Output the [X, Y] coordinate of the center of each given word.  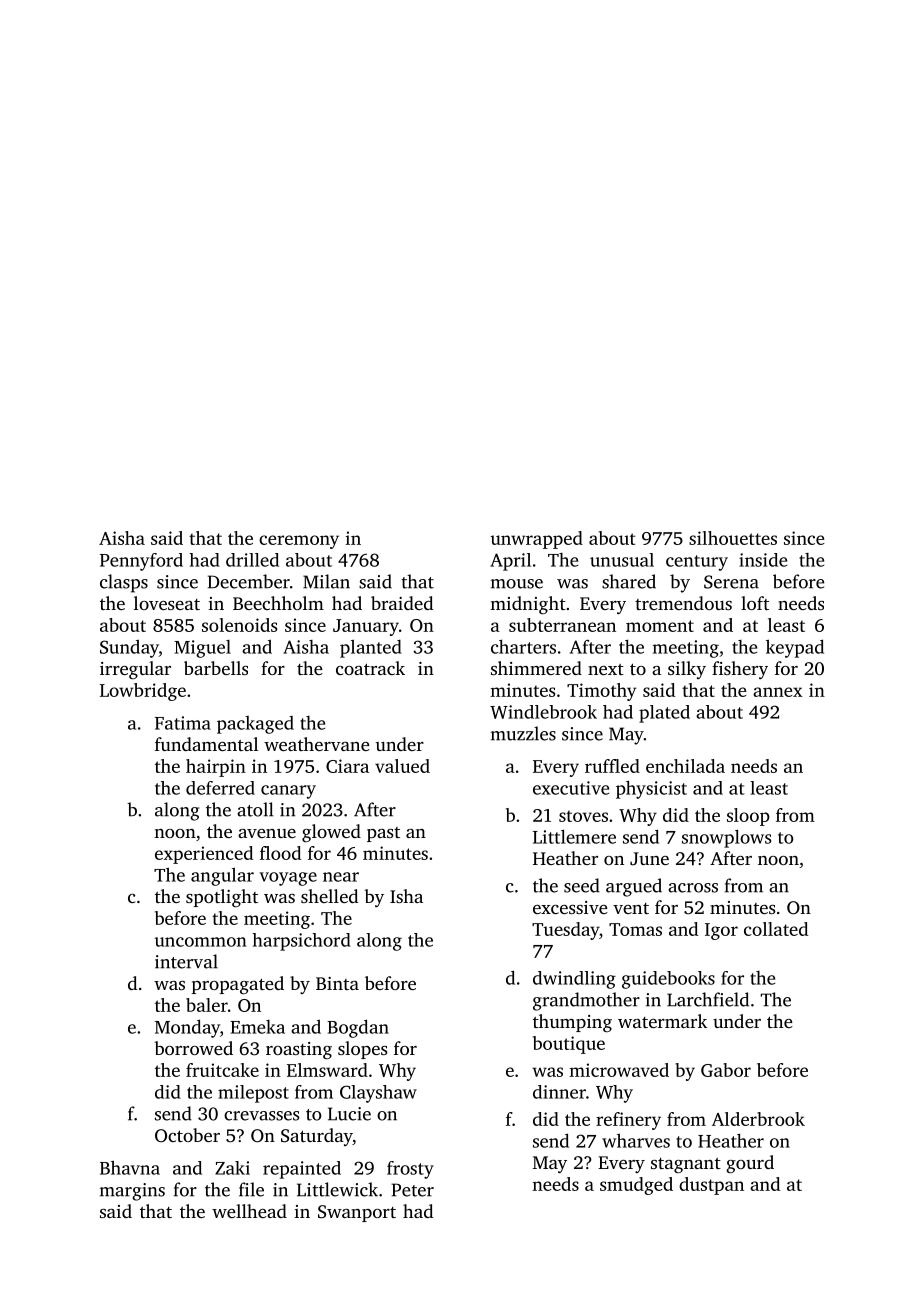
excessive [570, 907]
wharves [636, 1140]
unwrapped [536, 540]
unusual [622, 560]
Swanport [357, 1213]
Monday [187, 1028]
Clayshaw [378, 1094]
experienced [204, 855]
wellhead [249, 1211]
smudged [636, 1186]
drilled [252, 560]
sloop [748, 817]
